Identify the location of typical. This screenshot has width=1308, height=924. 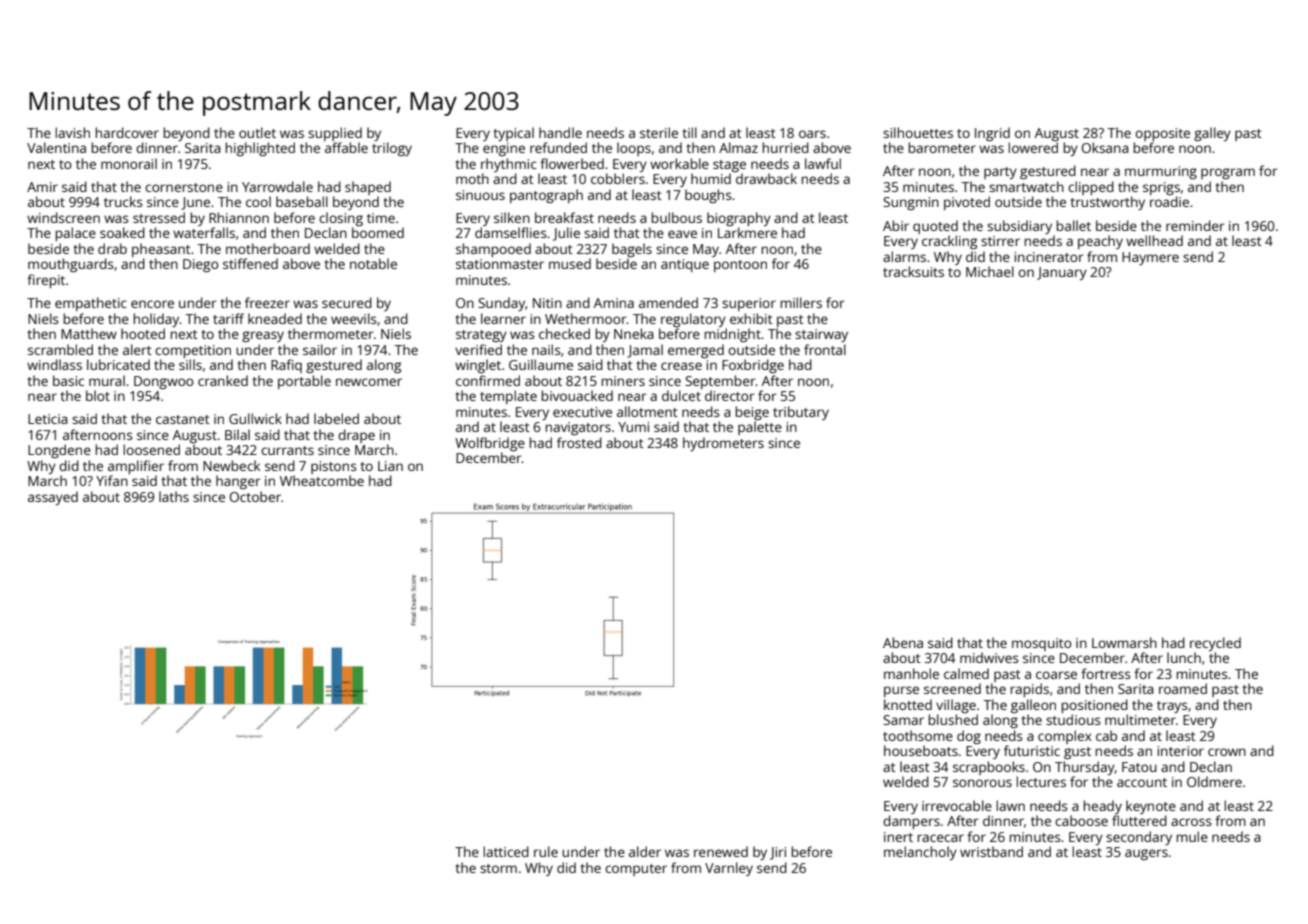
(513, 134).
